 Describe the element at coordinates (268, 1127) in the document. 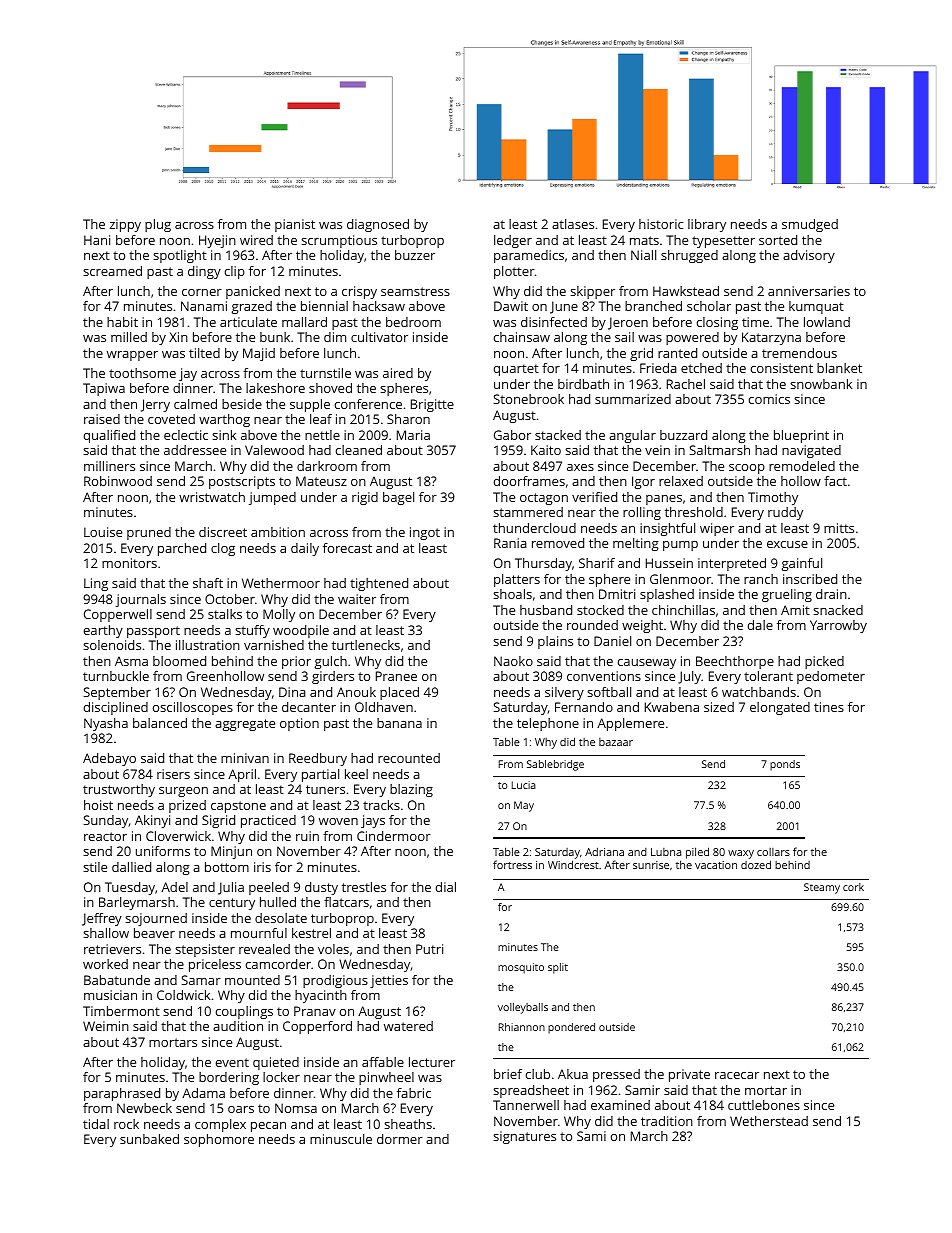

I see `pecan` at that location.
